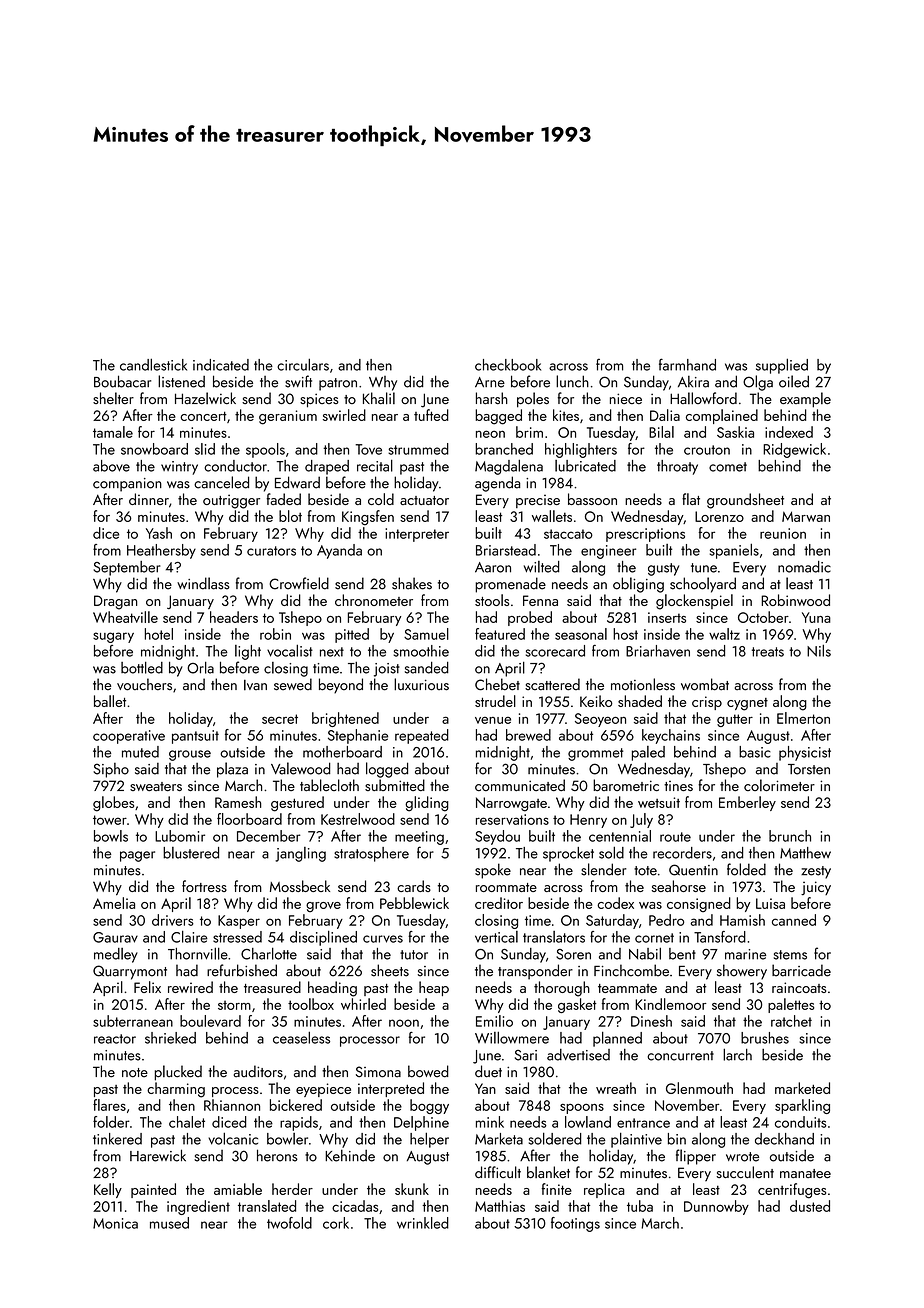 The width and height of the page is (924, 1308). Describe the element at coordinates (115, 937) in the page. I see `Gaurav` at that location.
